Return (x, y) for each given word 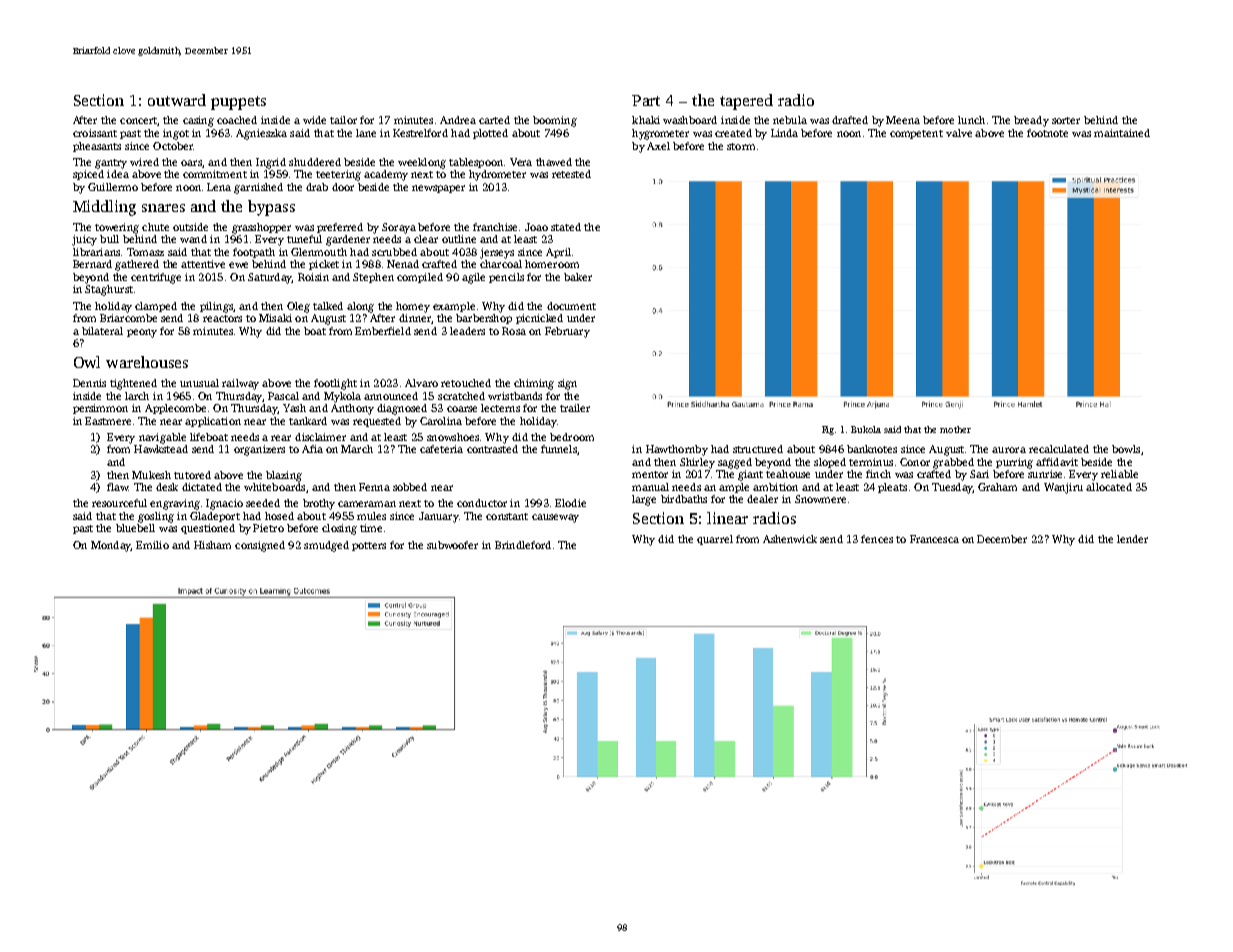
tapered (746, 102)
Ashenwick (790, 539)
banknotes (872, 449)
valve (959, 133)
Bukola (866, 429)
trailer (575, 408)
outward (177, 100)
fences (877, 539)
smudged (326, 546)
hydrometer (497, 175)
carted (494, 120)
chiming (534, 384)
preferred (340, 228)
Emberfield (383, 331)
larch (137, 396)
